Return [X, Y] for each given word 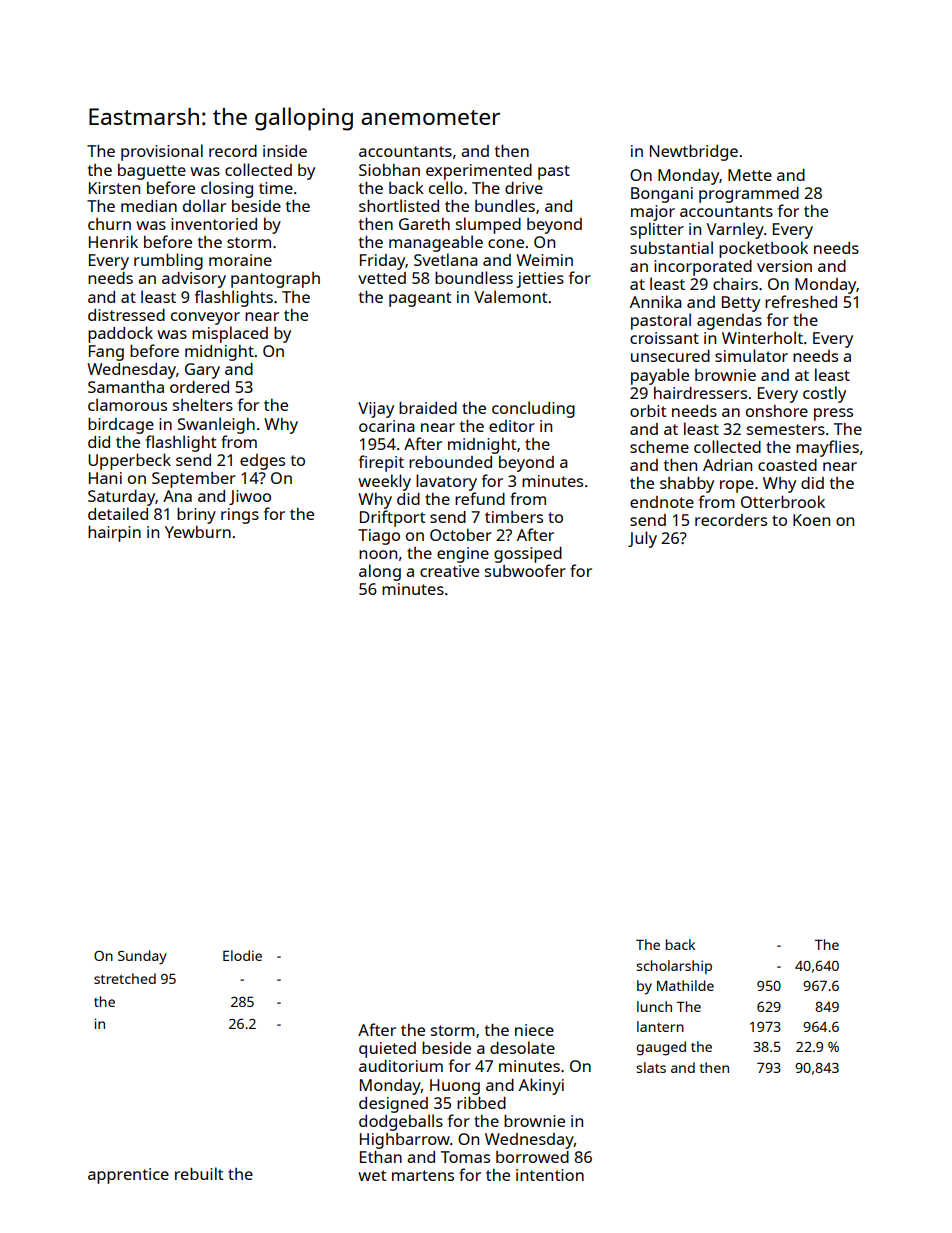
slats [651, 1067]
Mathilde [685, 985]
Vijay [376, 410]
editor [512, 426]
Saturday [121, 498]
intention [550, 1175]
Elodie [242, 955]
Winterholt [762, 337]
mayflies [827, 448]
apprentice [128, 1176]
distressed [126, 315]
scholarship [674, 967]
